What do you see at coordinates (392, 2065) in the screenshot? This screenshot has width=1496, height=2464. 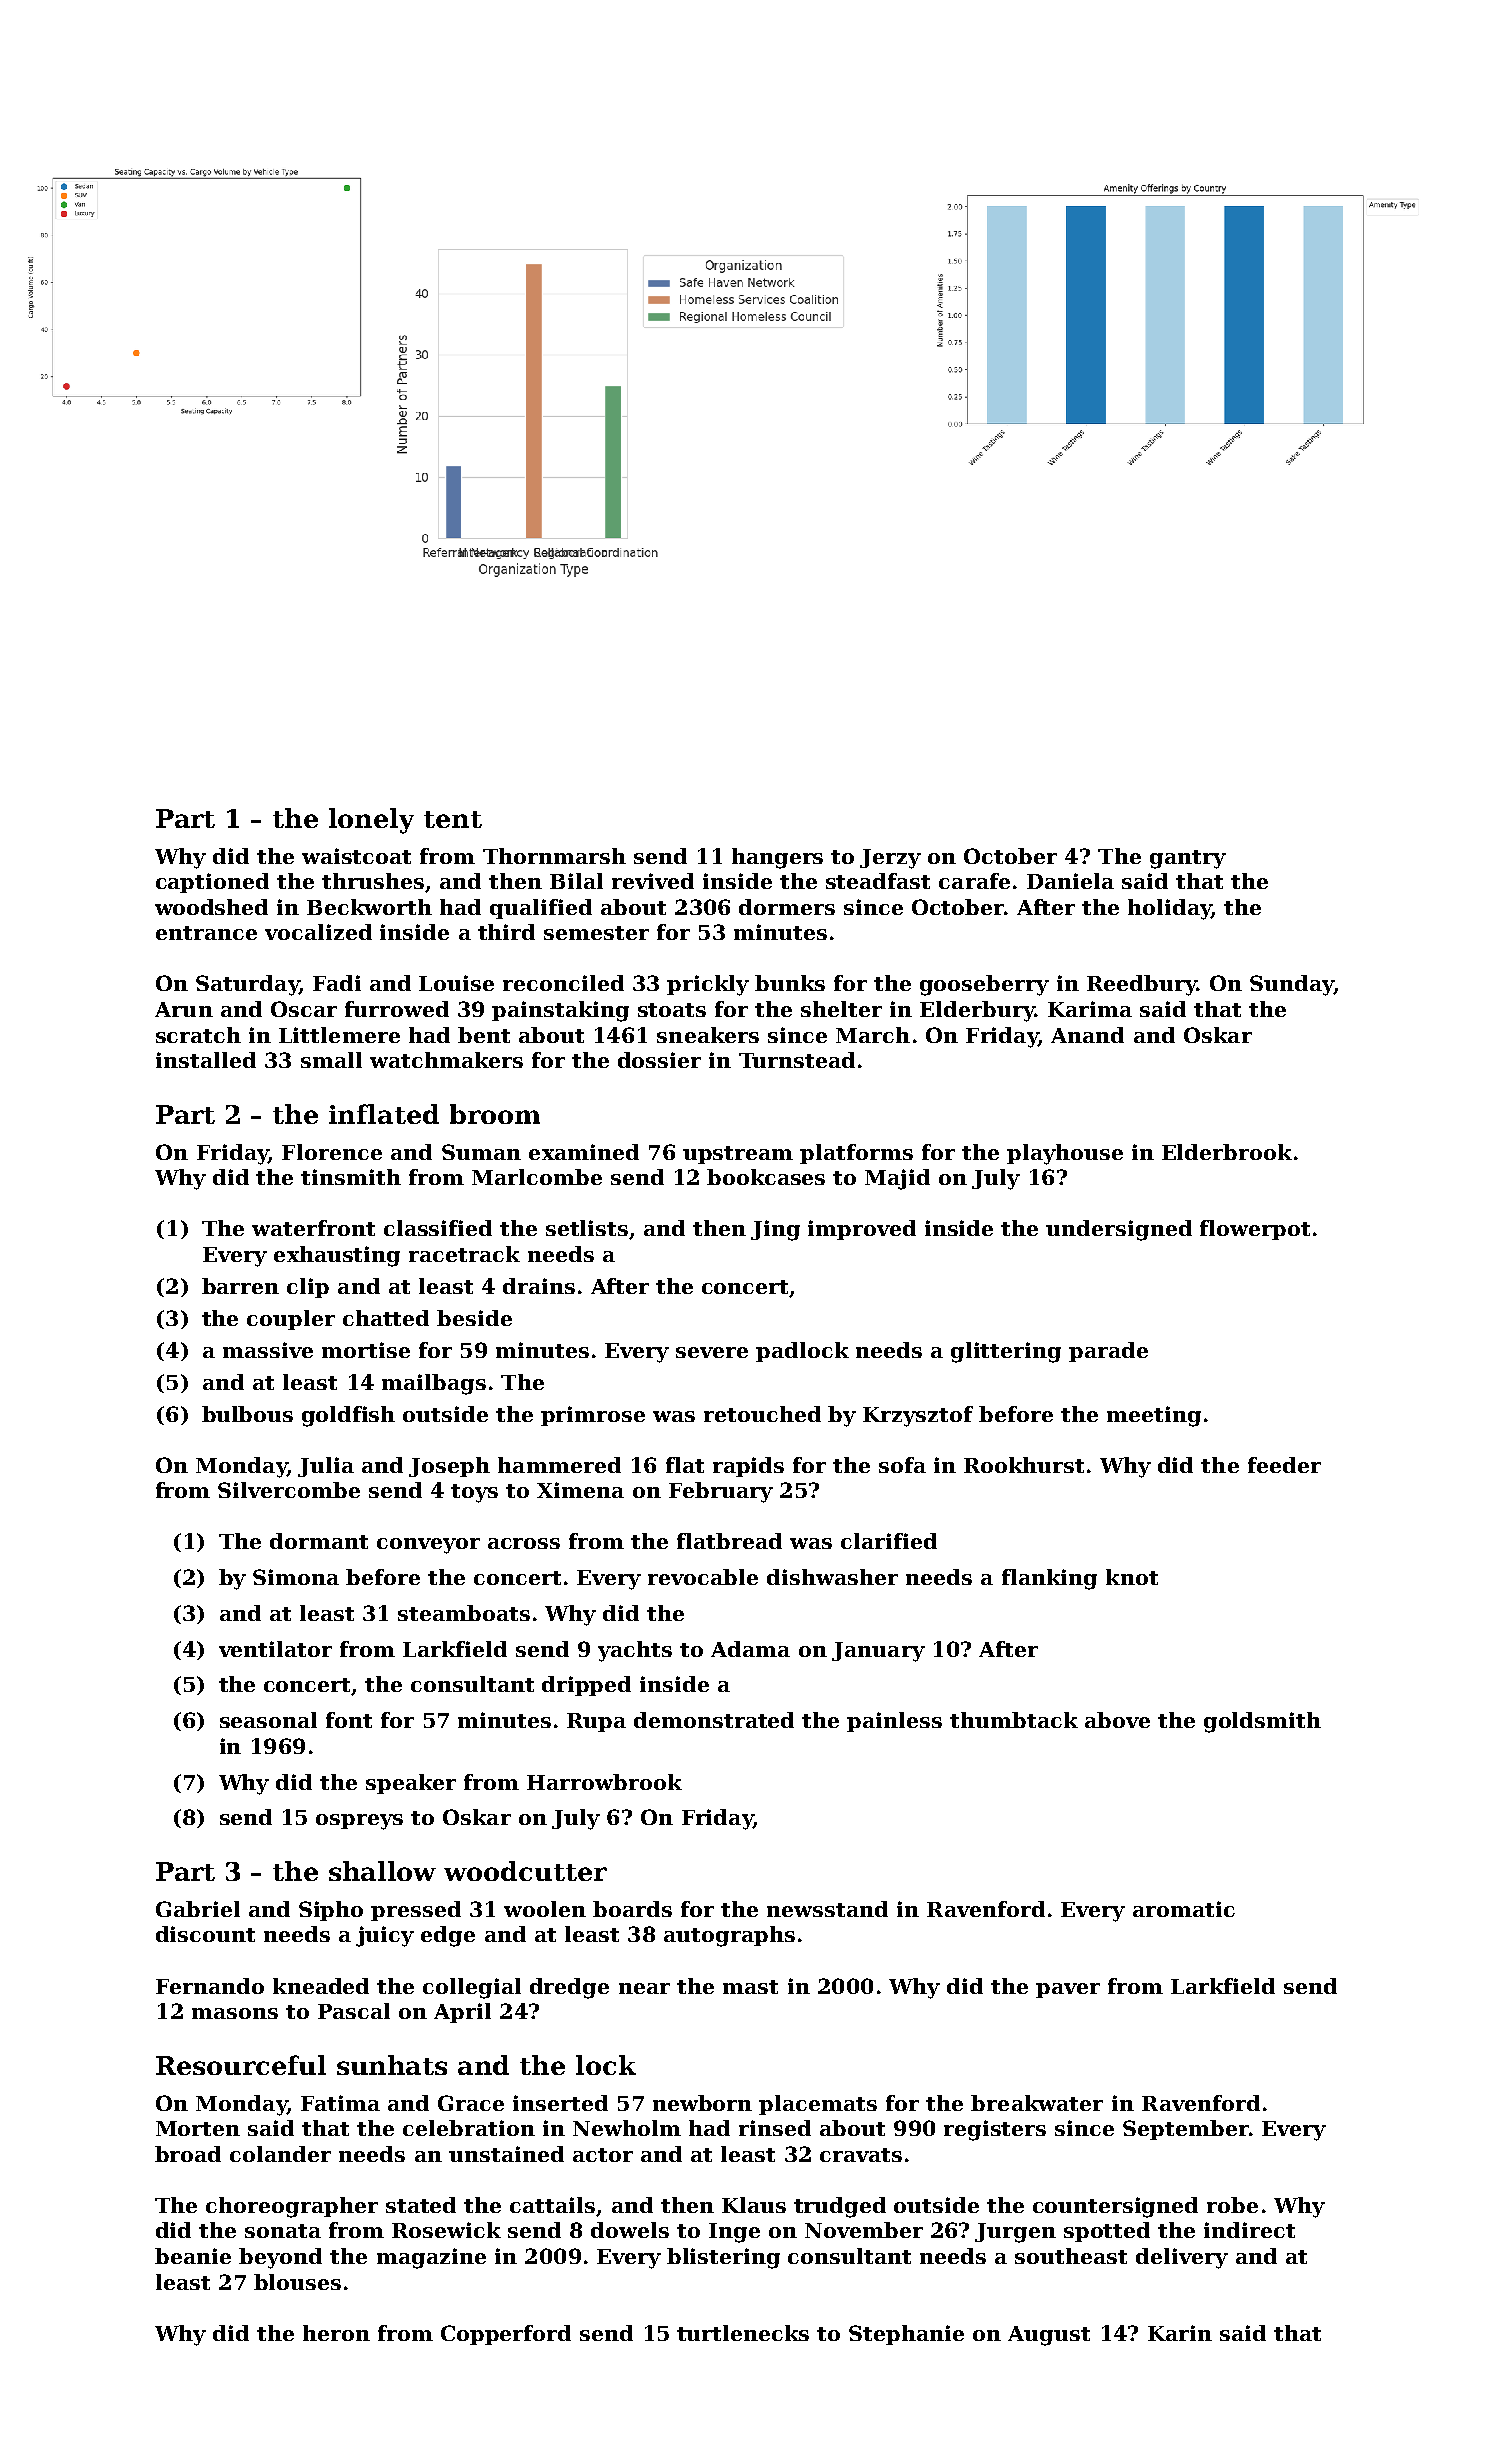 I see `sunhats` at bounding box center [392, 2065].
